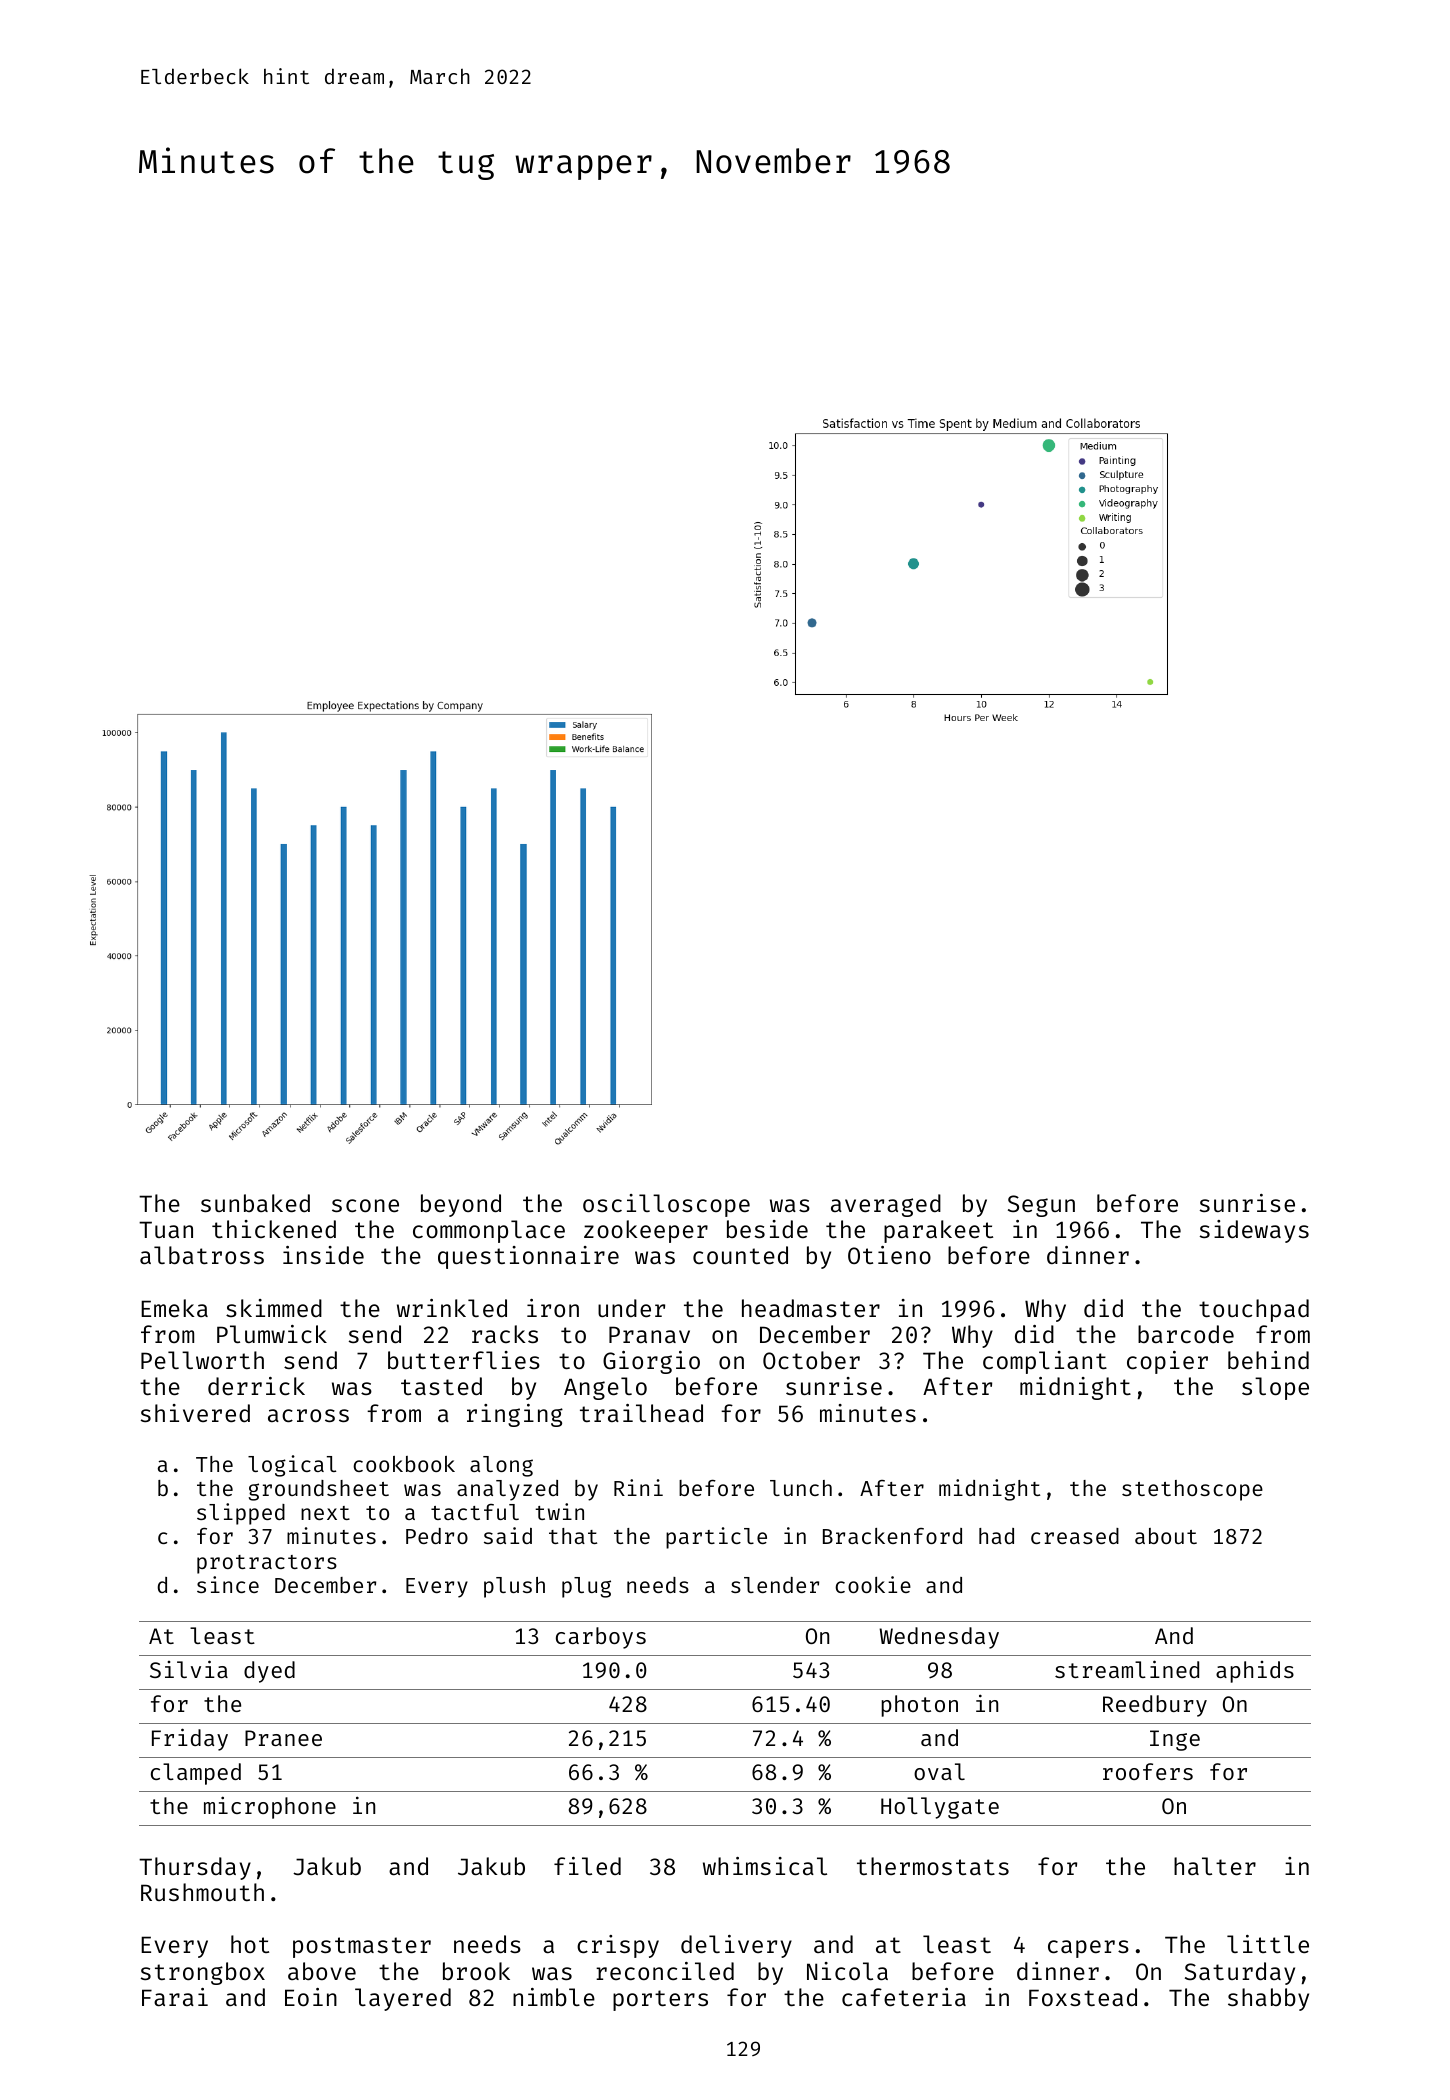 The height and width of the page is (2100, 1450). I want to click on oval, so click(939, 1771).
